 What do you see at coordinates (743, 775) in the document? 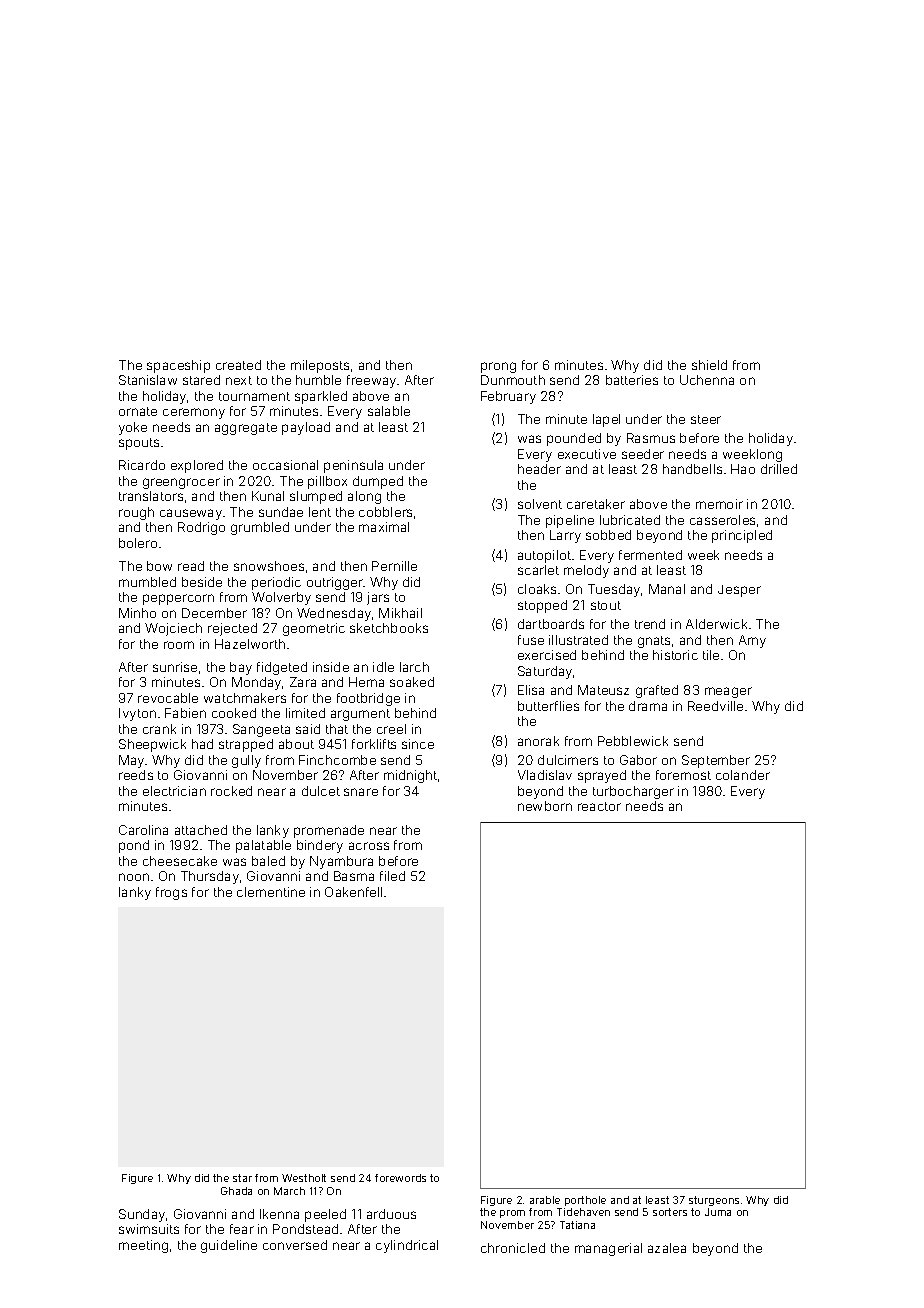
I see `colander` at bounding box center [743, 775].
